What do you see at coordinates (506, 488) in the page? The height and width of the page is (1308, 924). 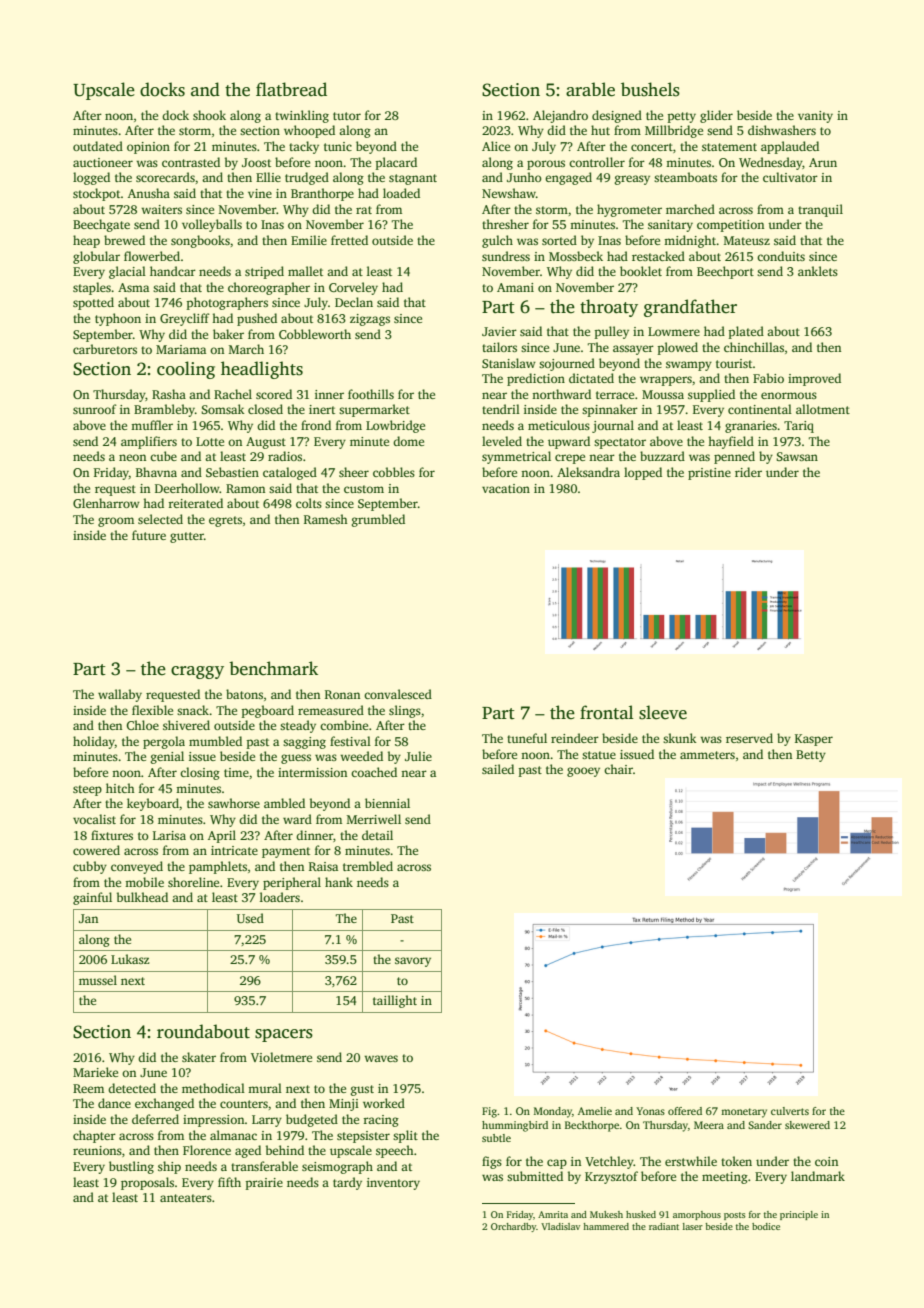 I see `vacation` at bounding box center [506, 488].
